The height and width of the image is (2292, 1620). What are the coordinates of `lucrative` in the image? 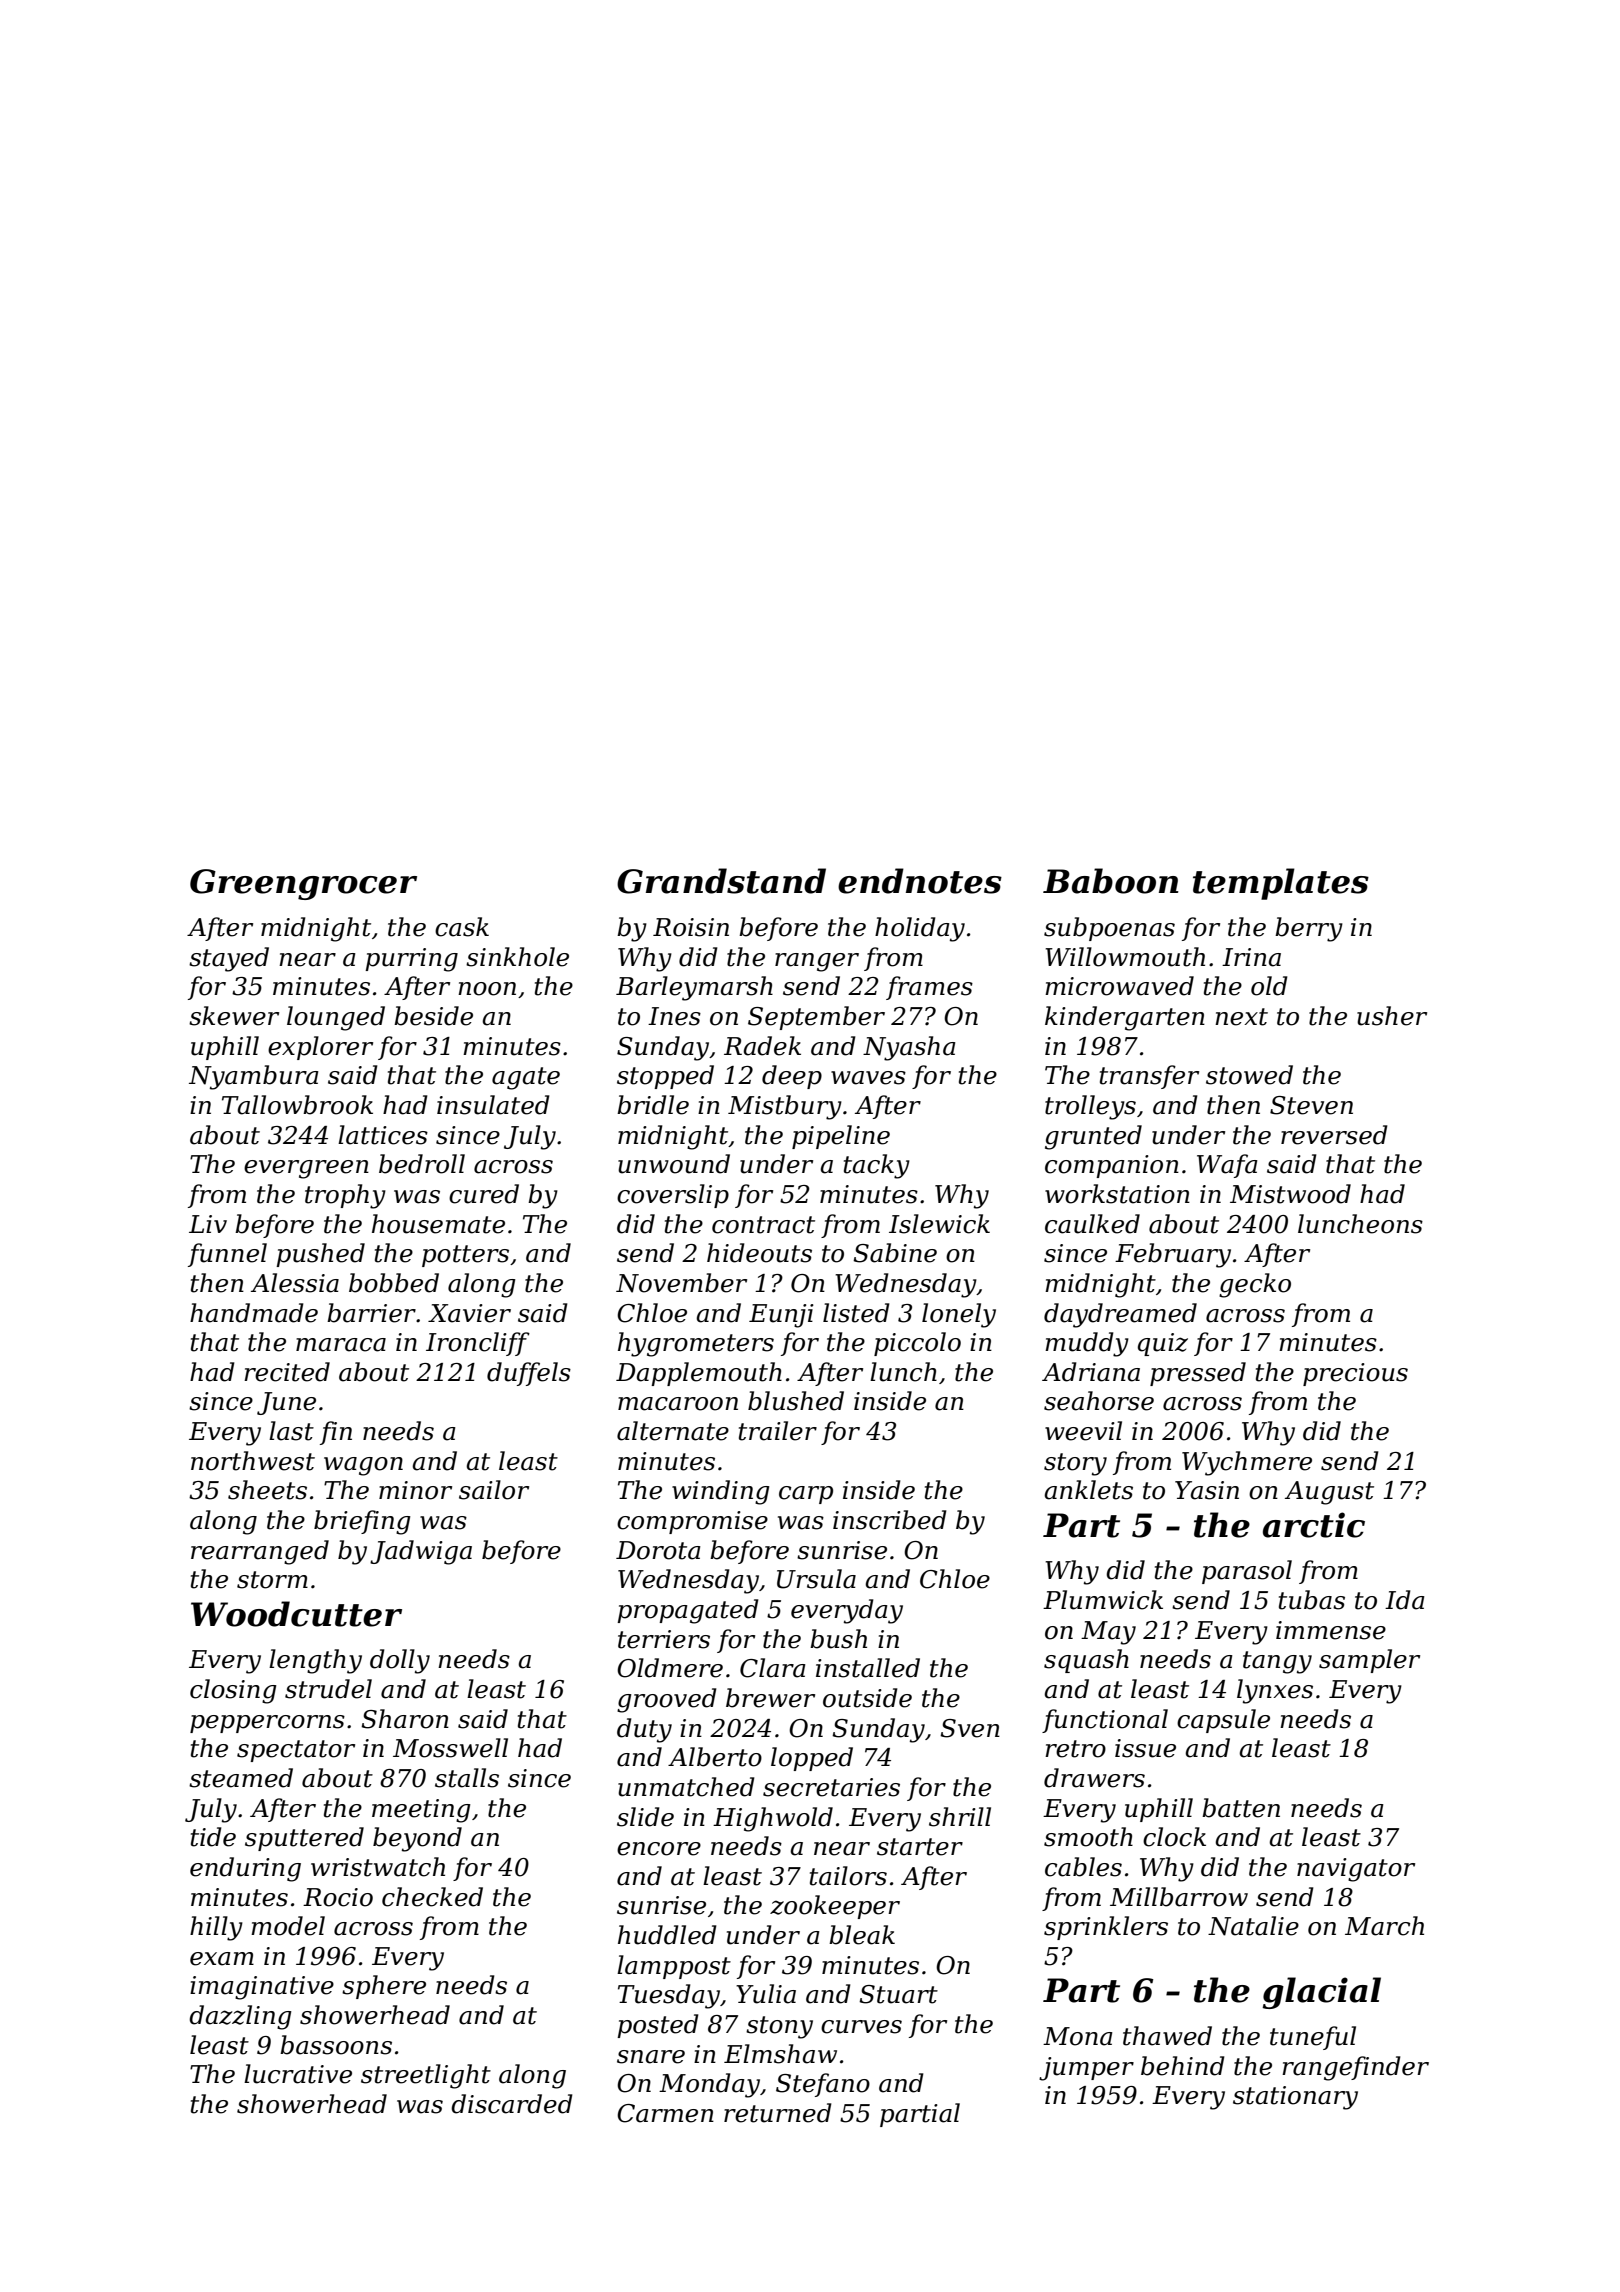 It's located at (298, 2074).
